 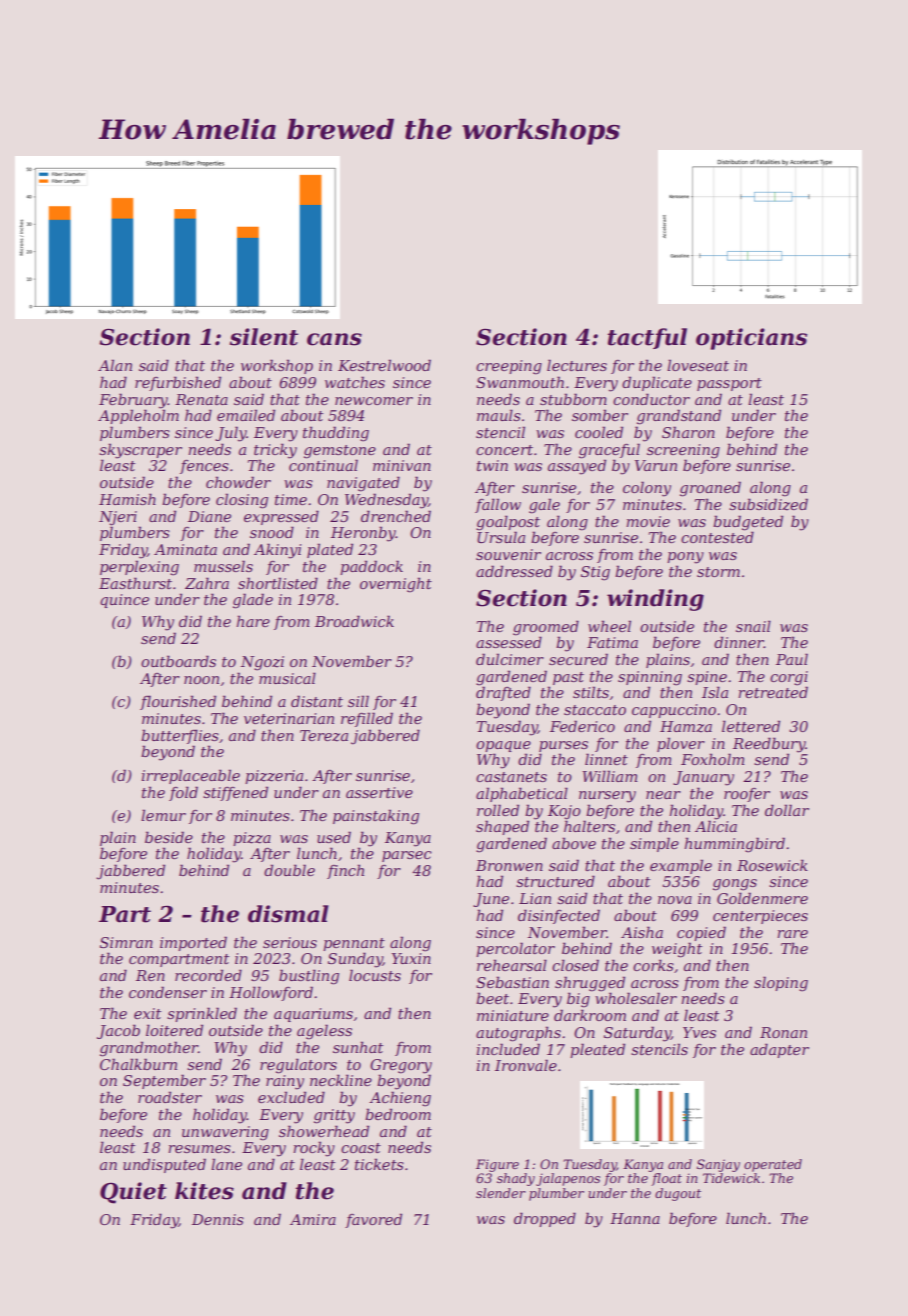 What do you see at coordinates (163, 815) in the document?
I see `lemur` at bounding box center [163, 815].
